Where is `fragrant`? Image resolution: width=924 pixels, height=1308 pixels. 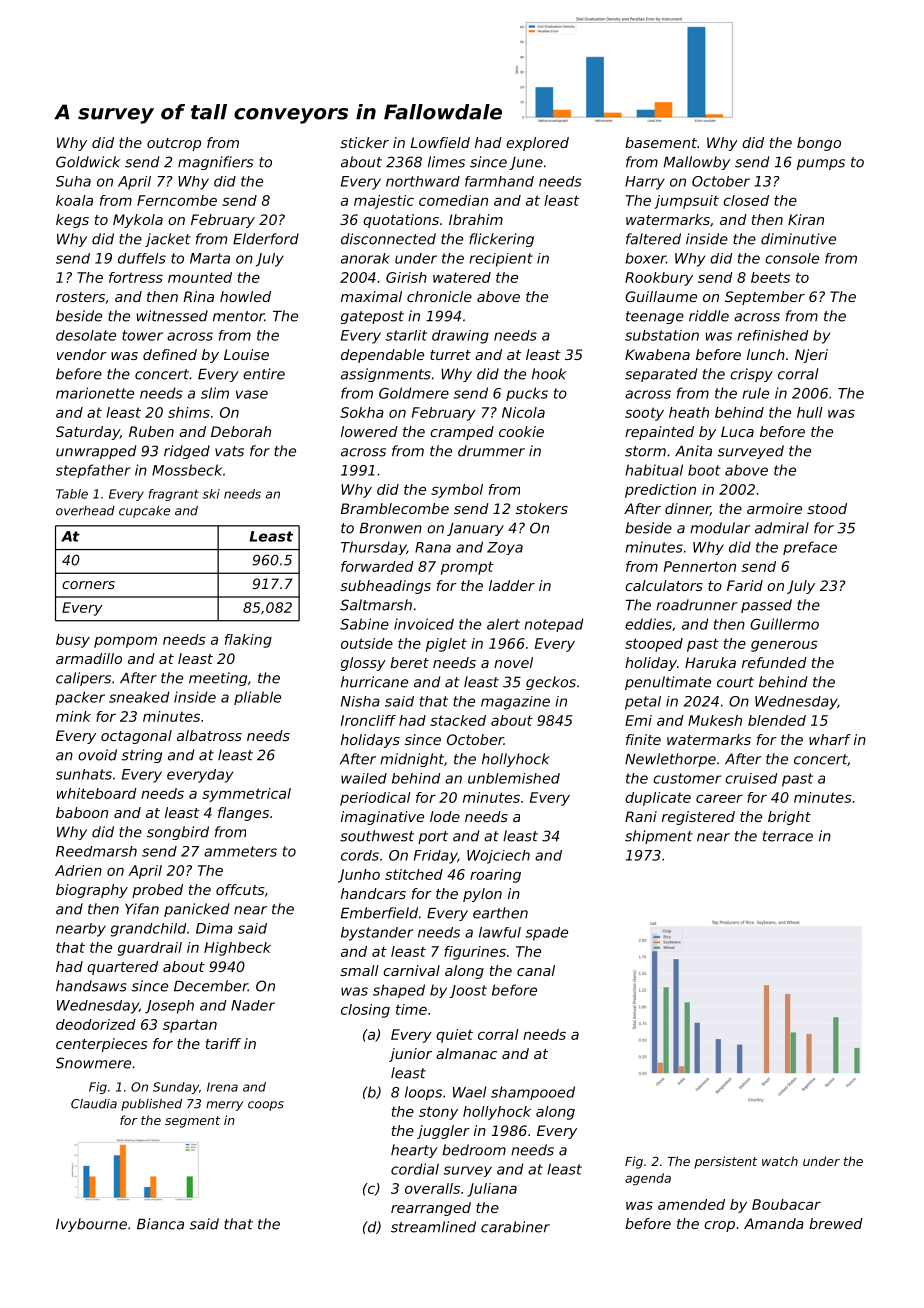
fragrant is located at coordinates (174, 495).
